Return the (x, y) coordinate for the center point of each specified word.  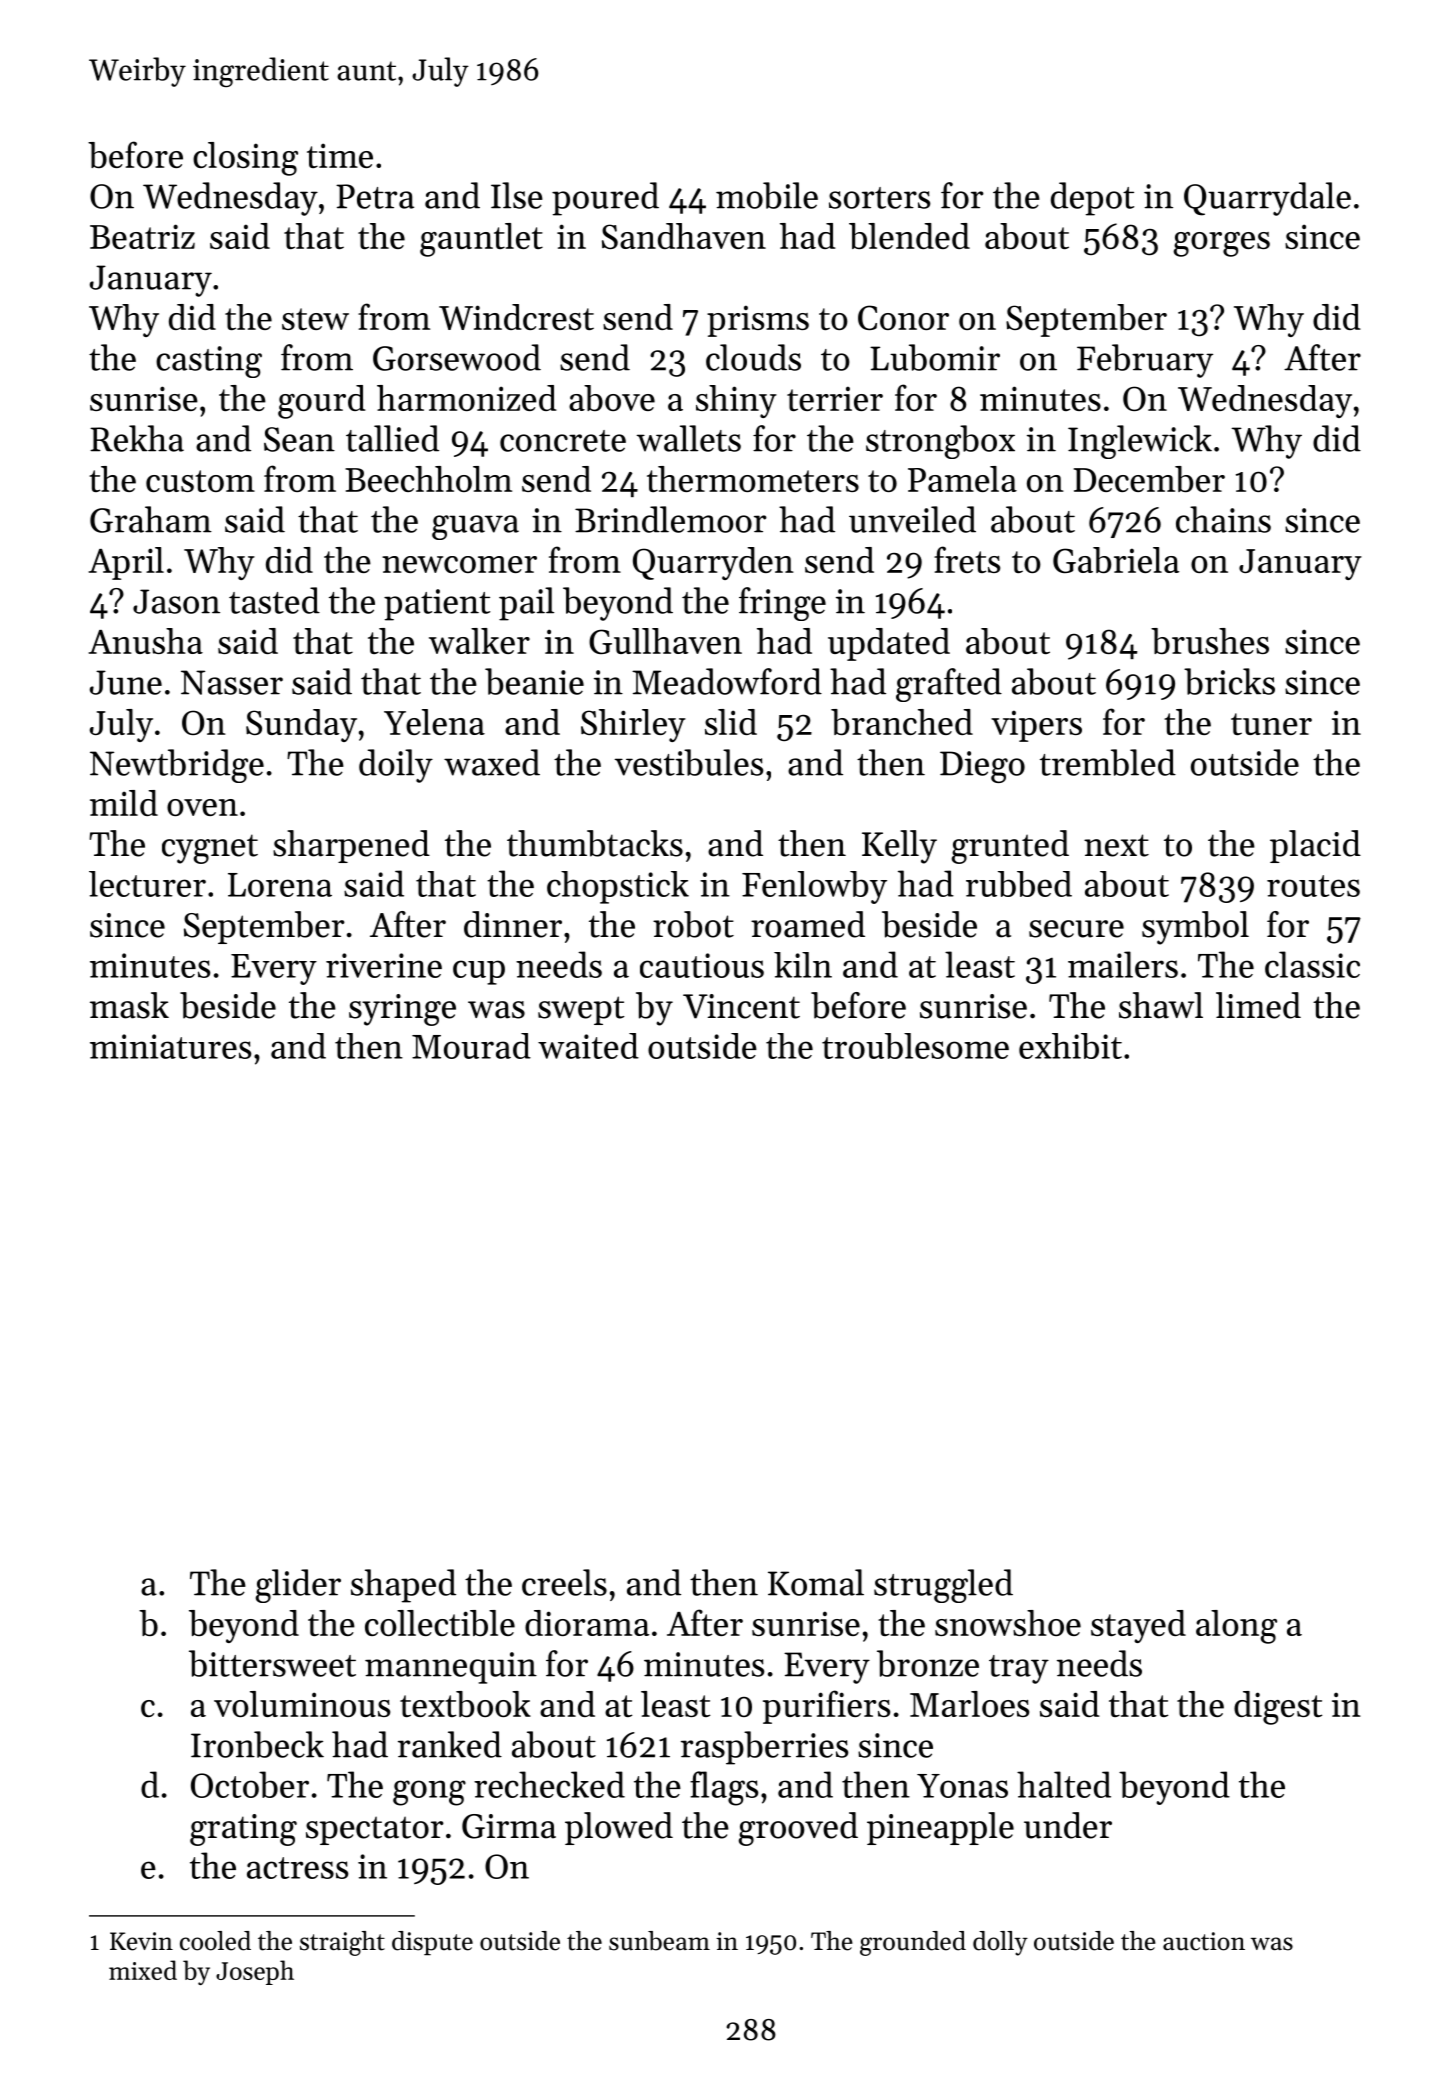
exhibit (1070, 1046)
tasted (274, 600)
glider (298, 1586)
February (1145, 361)
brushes (1210, 641)
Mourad (471, 1046)
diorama (587, 1623)
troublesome (915, 1046)
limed (1258, 1005)
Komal (816, 1582)
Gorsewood (457, 357)
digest (1278, 1708)
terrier (835, 398)
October (250, 1784)
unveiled (912, 519)
